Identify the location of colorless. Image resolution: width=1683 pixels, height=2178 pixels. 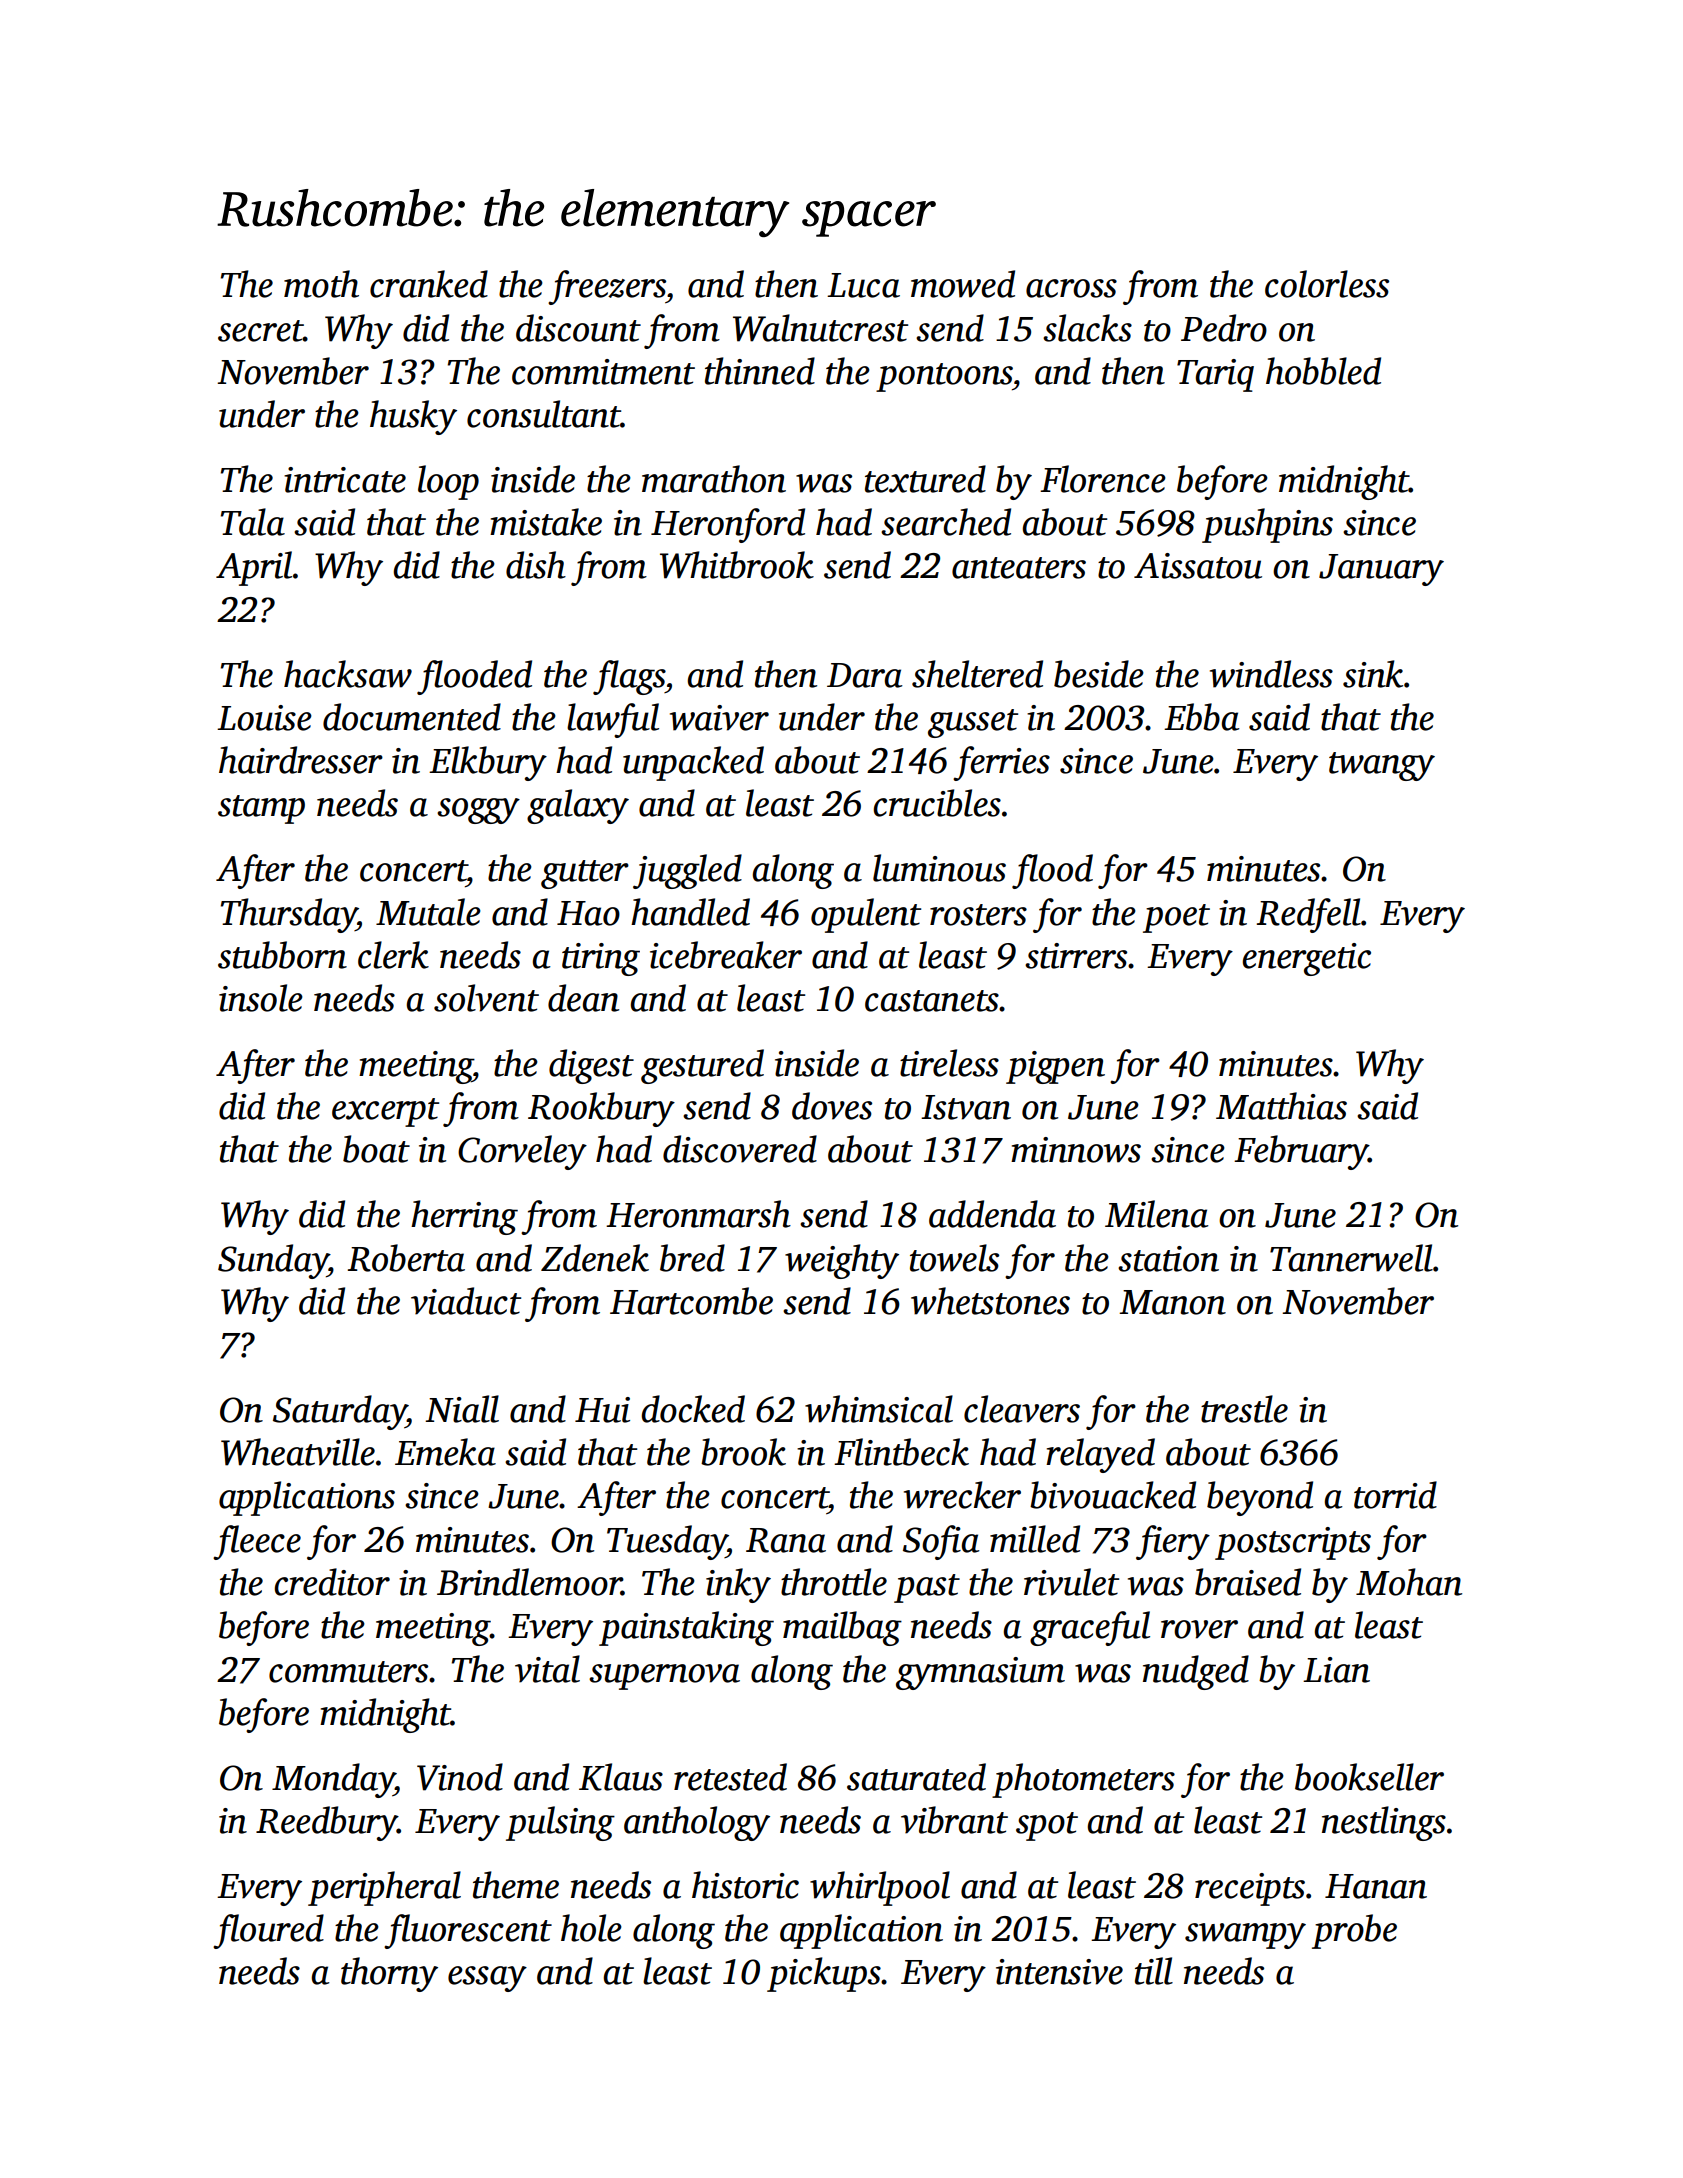
(1327, 284).
